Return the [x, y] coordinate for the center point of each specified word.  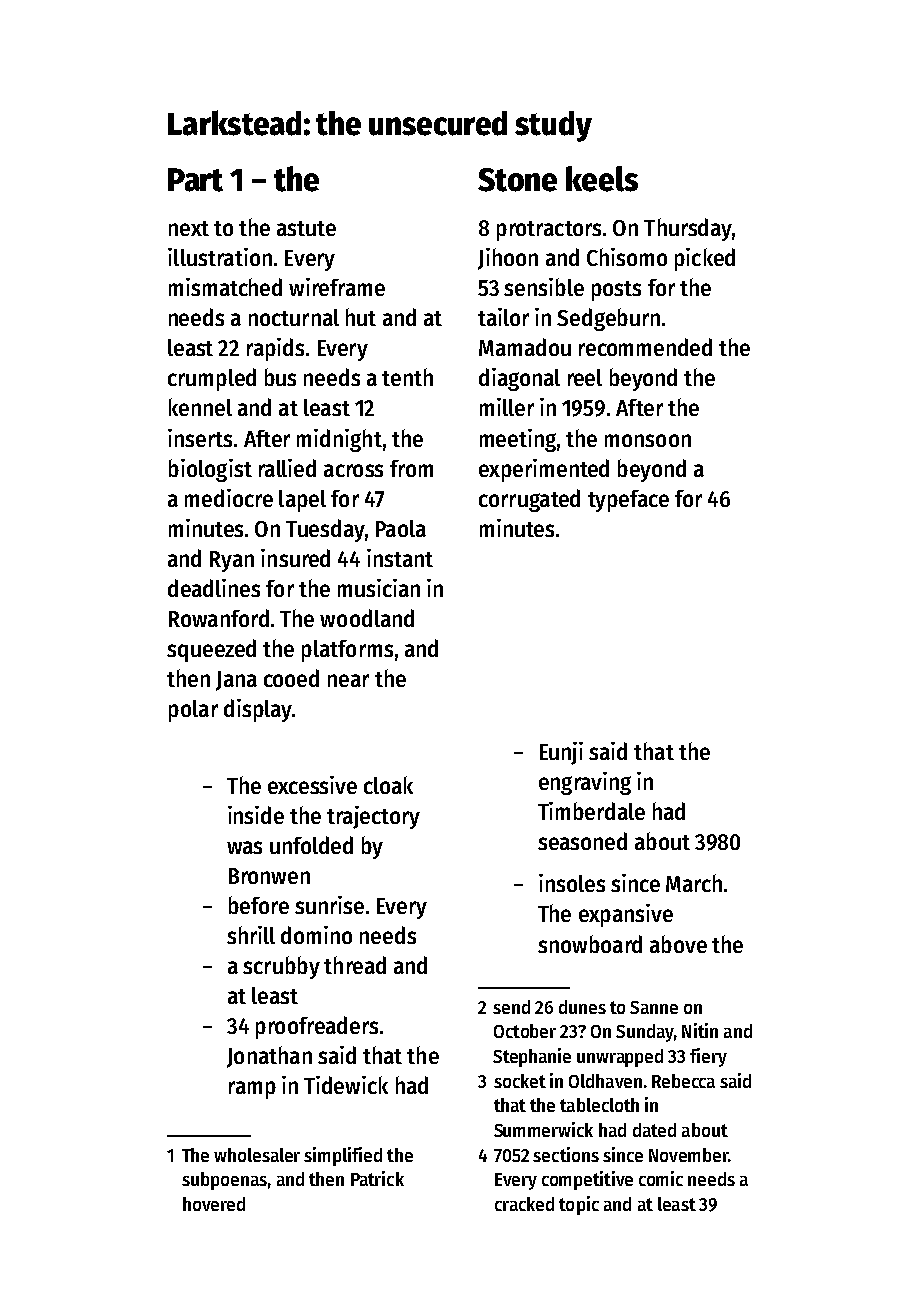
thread [355, 965]
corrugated [529, 500]
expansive [626, 915]
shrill [251, 935]
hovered [214, 1204]
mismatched [225, 287]
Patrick [377, 1178]
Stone [517, 180]
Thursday [688, 229]
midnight [339, 440]
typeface [628, 501]
